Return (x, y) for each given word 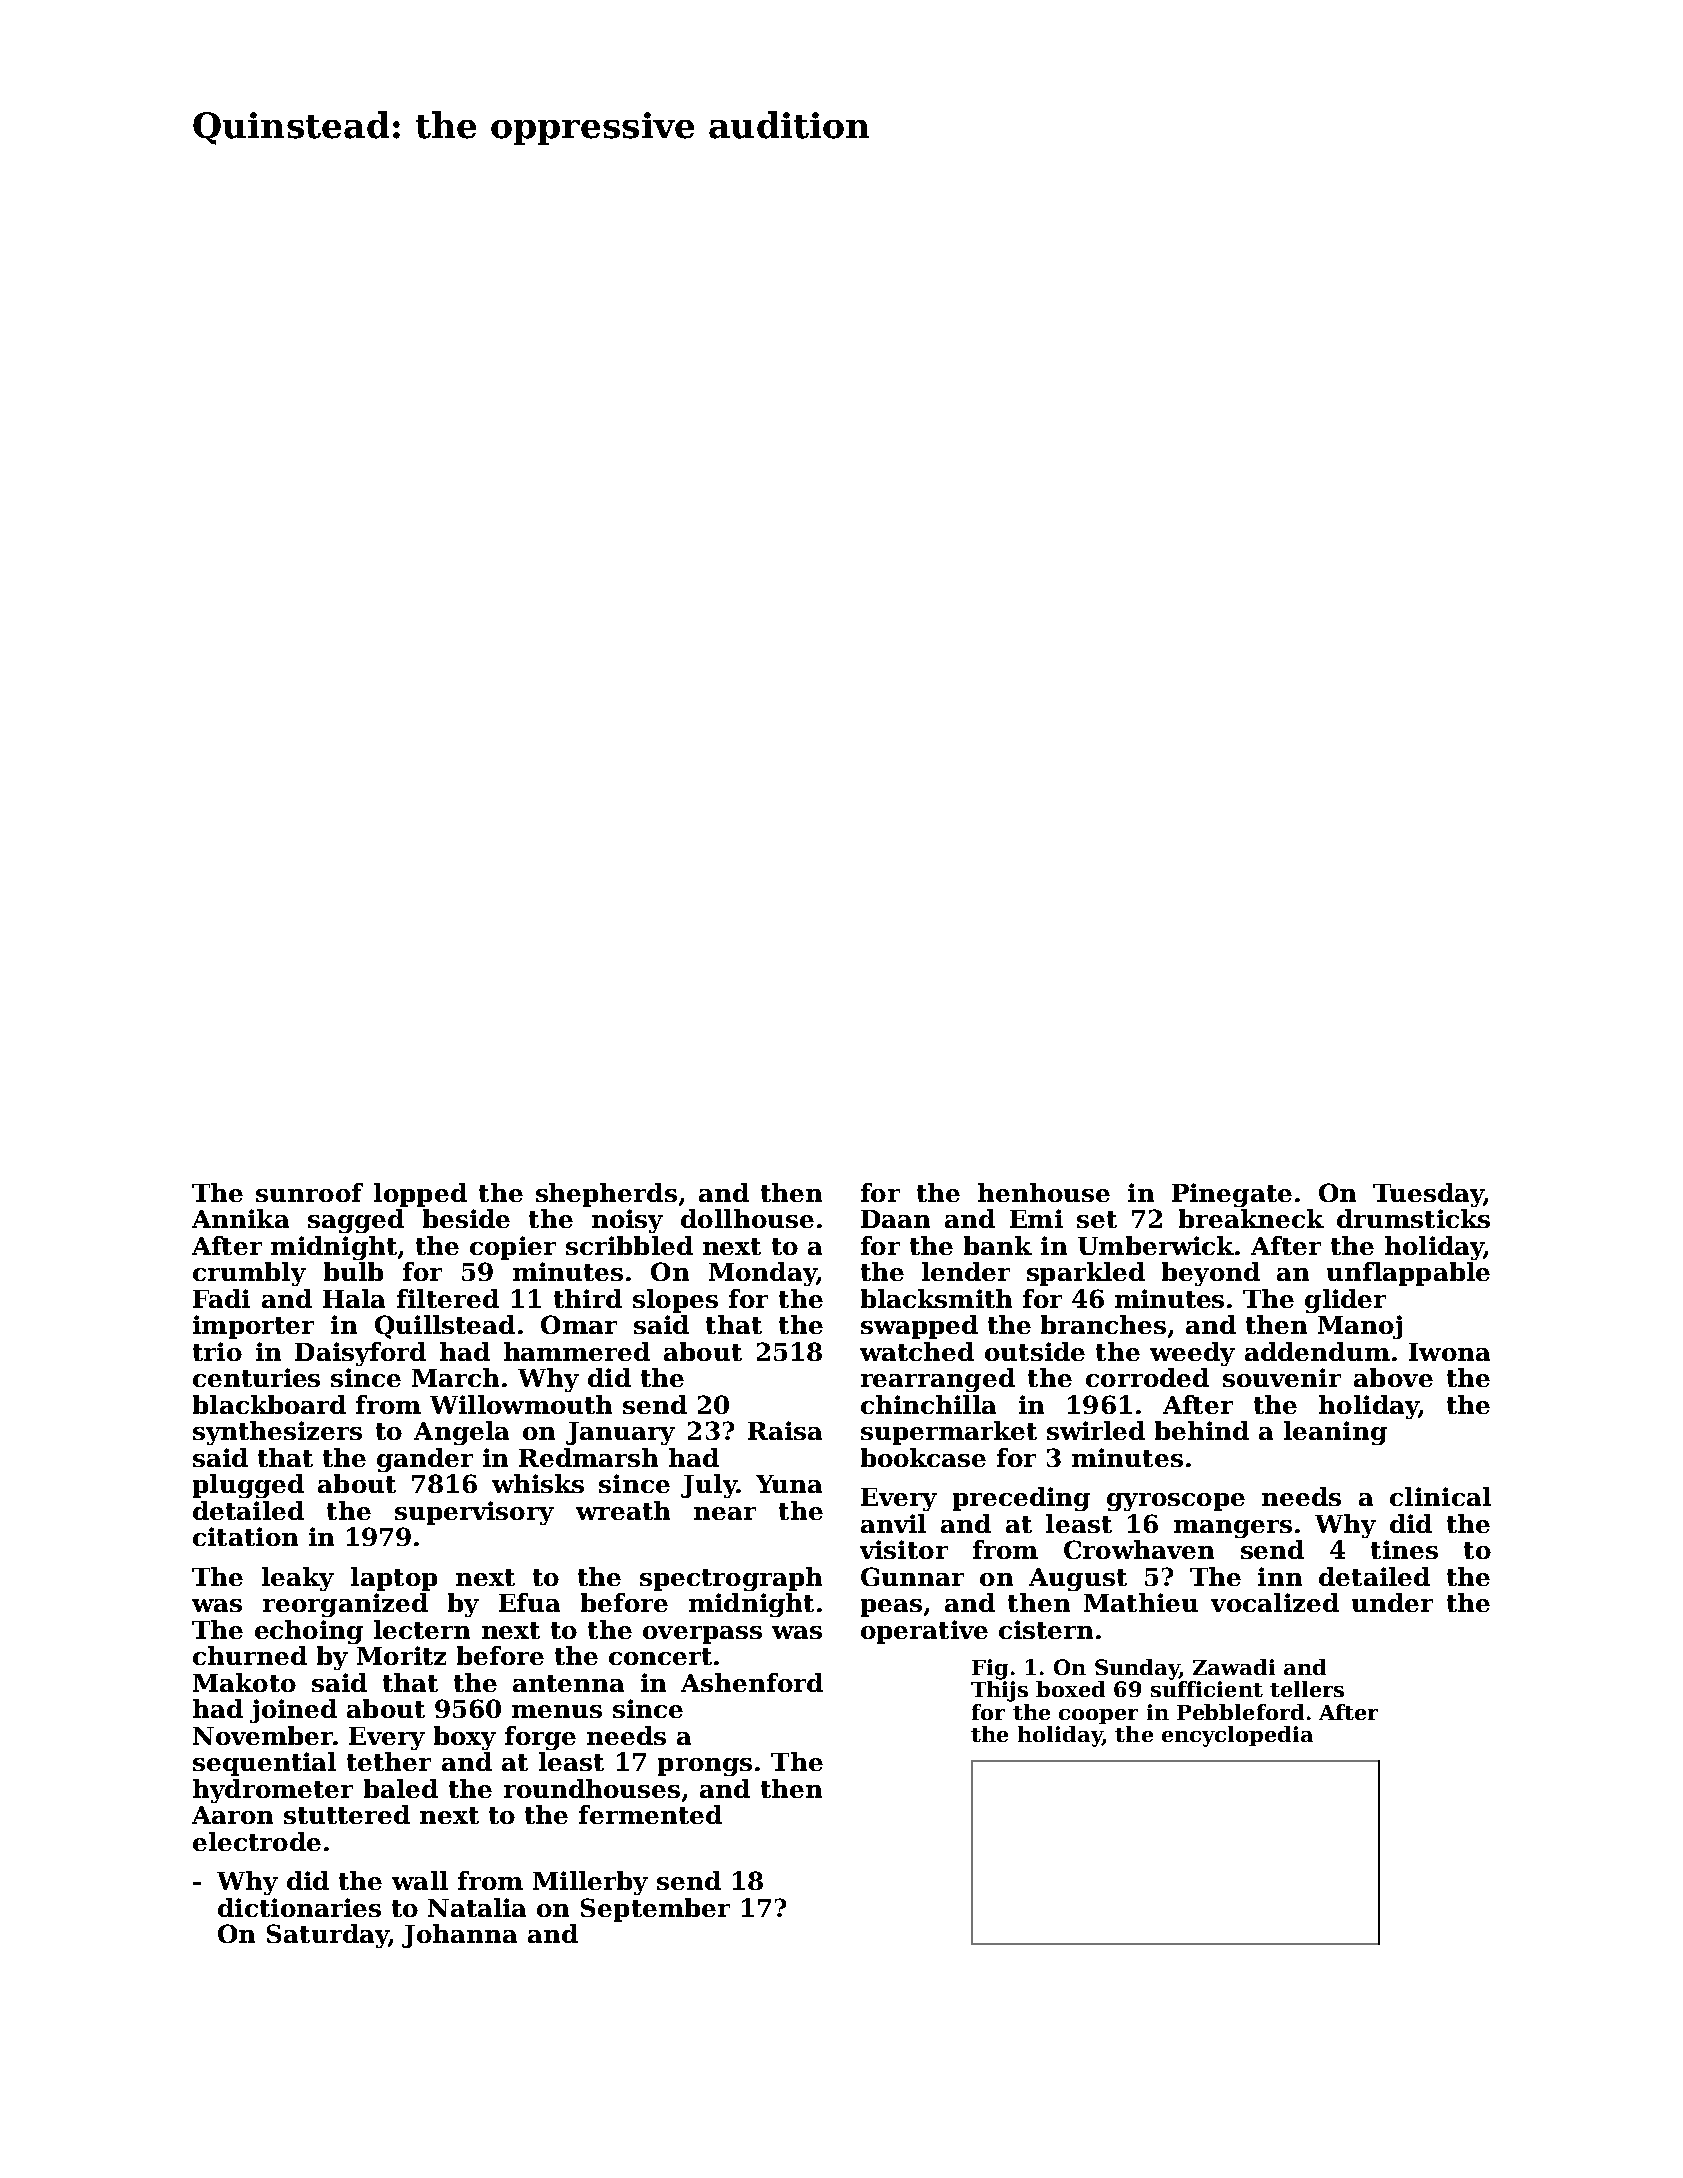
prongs (705, 1767)
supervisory (474, 1513)
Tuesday (1428, 1195)
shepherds (606, 1195)
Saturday (328, 1936)
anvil (893, 1523)
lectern (422, 1629)
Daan (895, 1219)
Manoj (1360, 1327)
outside (1035, 1351)
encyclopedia (1237, 1736)
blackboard (269, 1404)
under (1392, 1602)
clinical (1440, 1496)
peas (891, 1608)
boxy (465, 1738)
